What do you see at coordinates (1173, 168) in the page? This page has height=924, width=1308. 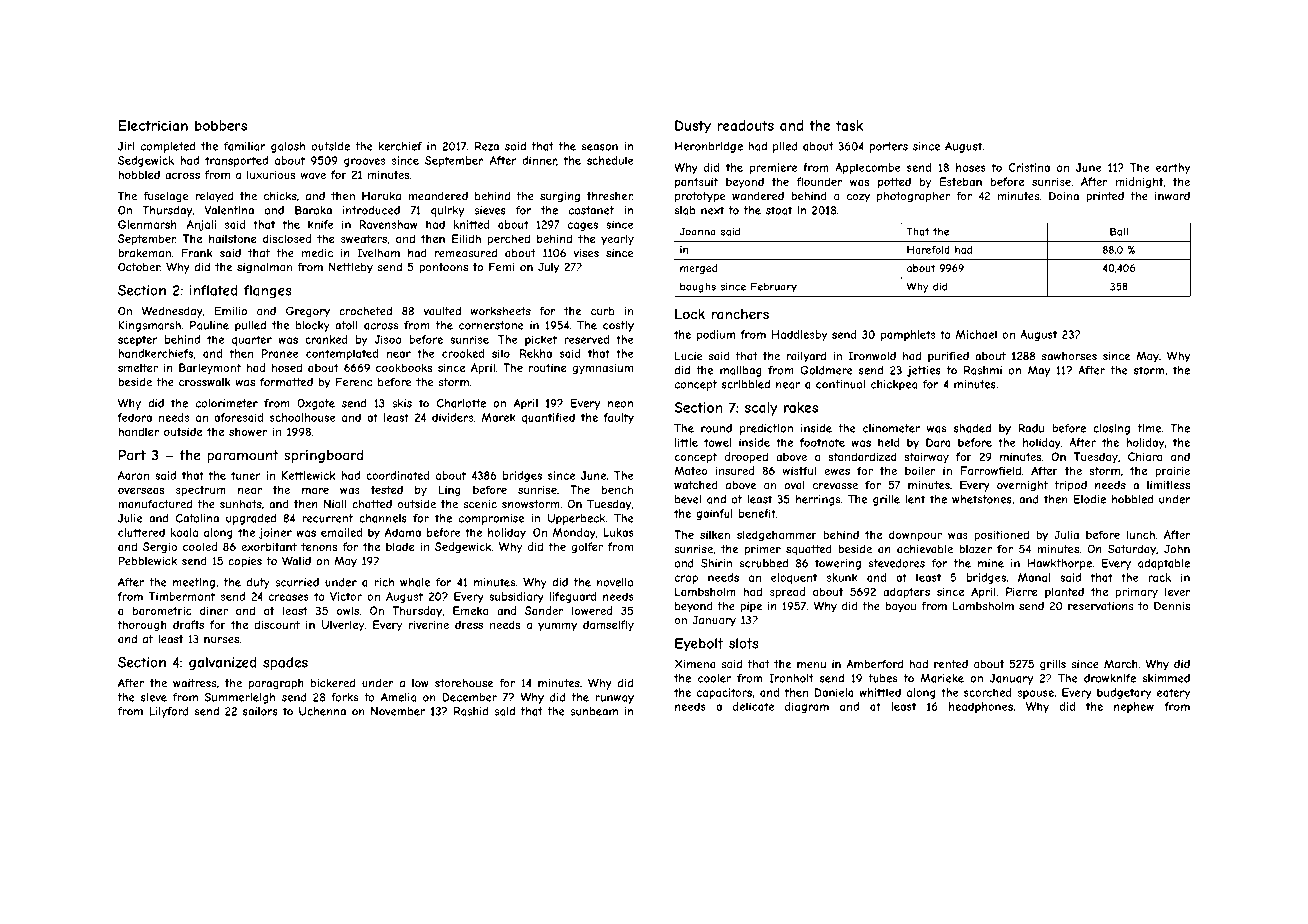 I see `earthy` at bounding box center [1173, 168].
